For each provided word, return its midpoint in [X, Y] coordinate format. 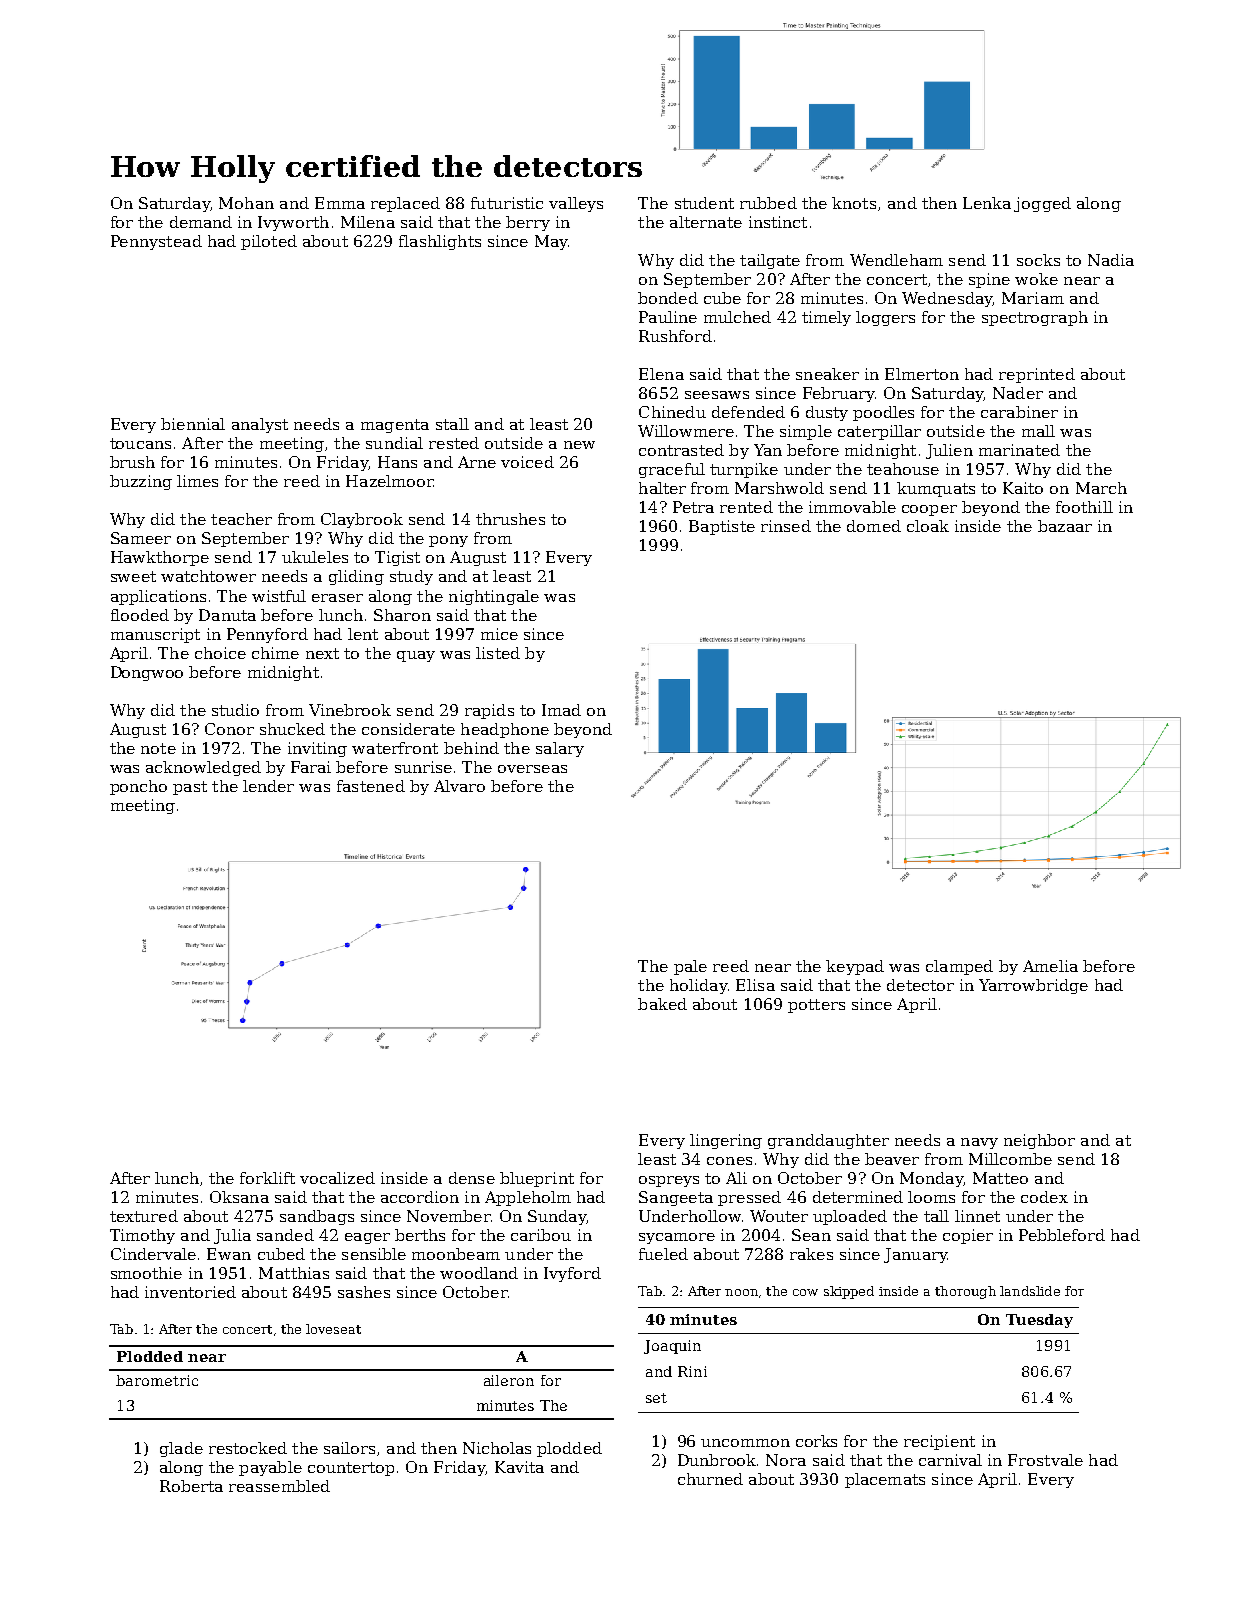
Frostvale [1045, 1460]
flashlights [440, 242]
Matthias [294, 1273]
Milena [368, 222]
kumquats [936, 489]
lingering [726, 1141]
